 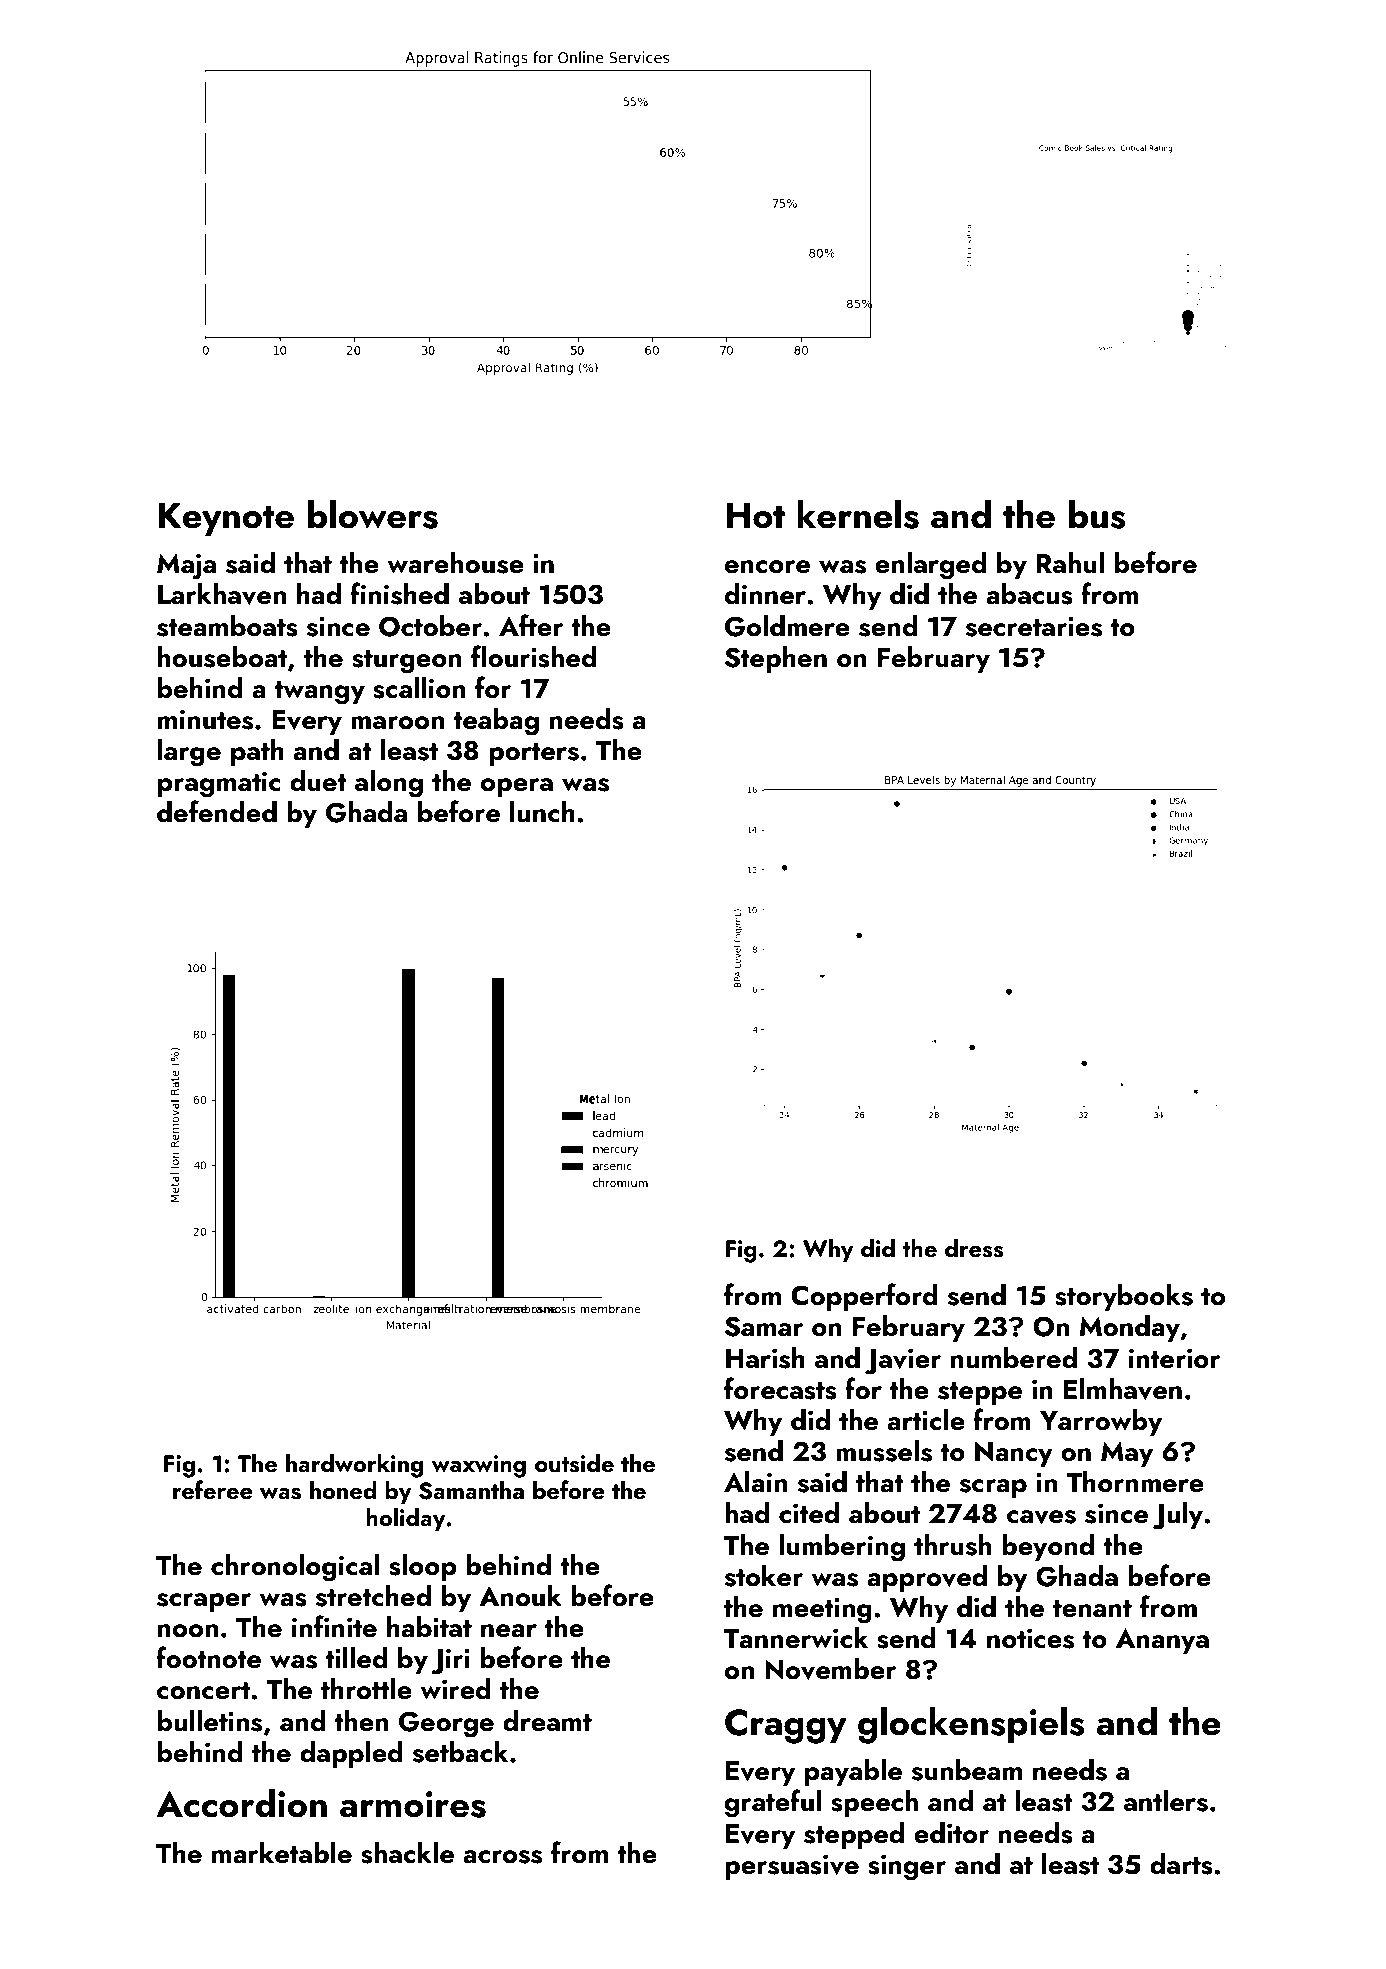 I want to click on along, so click(x=389, y=784).
